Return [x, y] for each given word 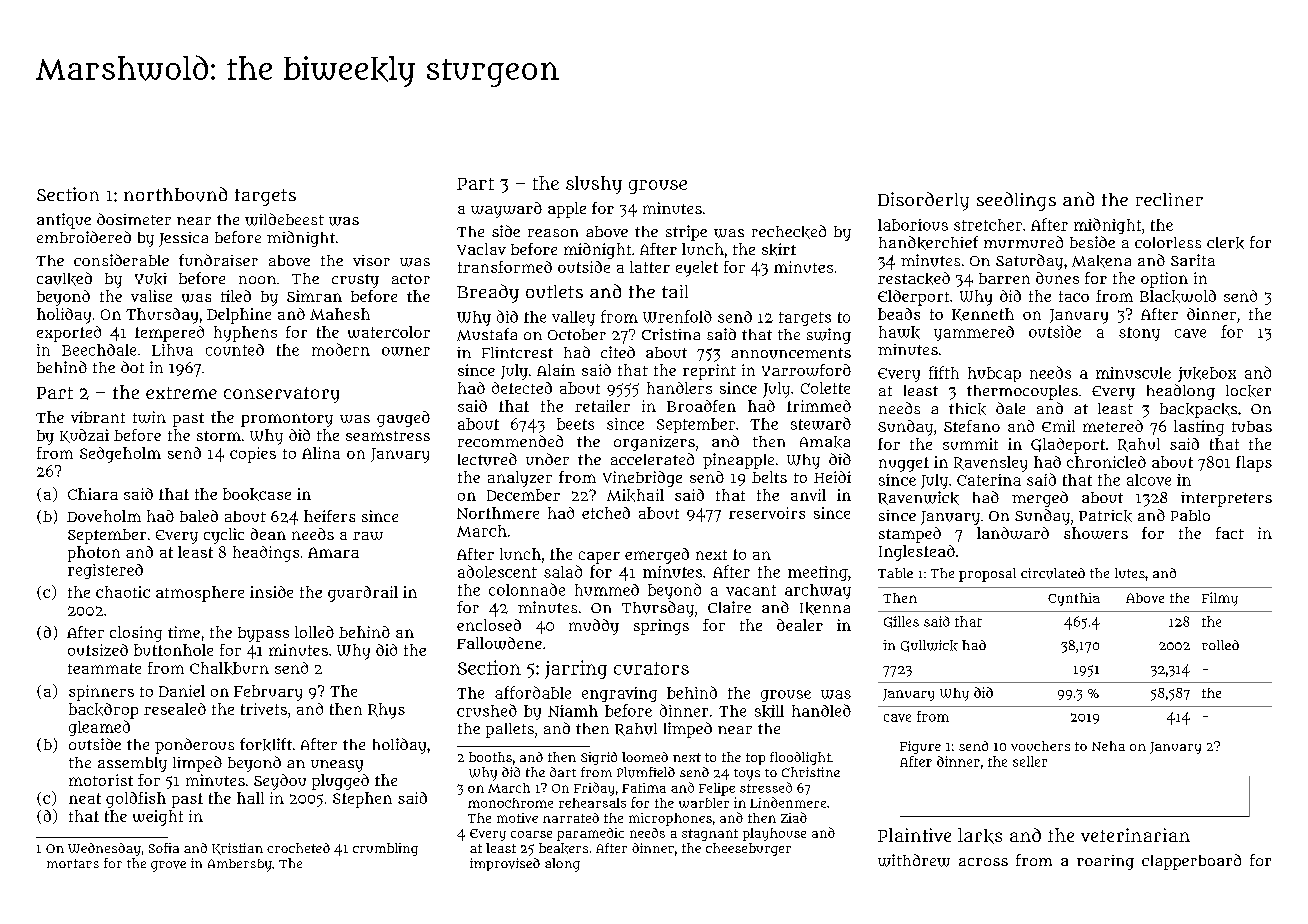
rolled [1220, 645]
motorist [101, 780]
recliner [1169, 199]
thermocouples [1022, 392]
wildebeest [284, 219]
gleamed [99, 728]
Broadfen [701, 406]
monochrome [510, 803]
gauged [403, 419]
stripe [686, 233]
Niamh [573, 711]
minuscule [1133, 373]
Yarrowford [806, 370]
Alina [321, 453]
